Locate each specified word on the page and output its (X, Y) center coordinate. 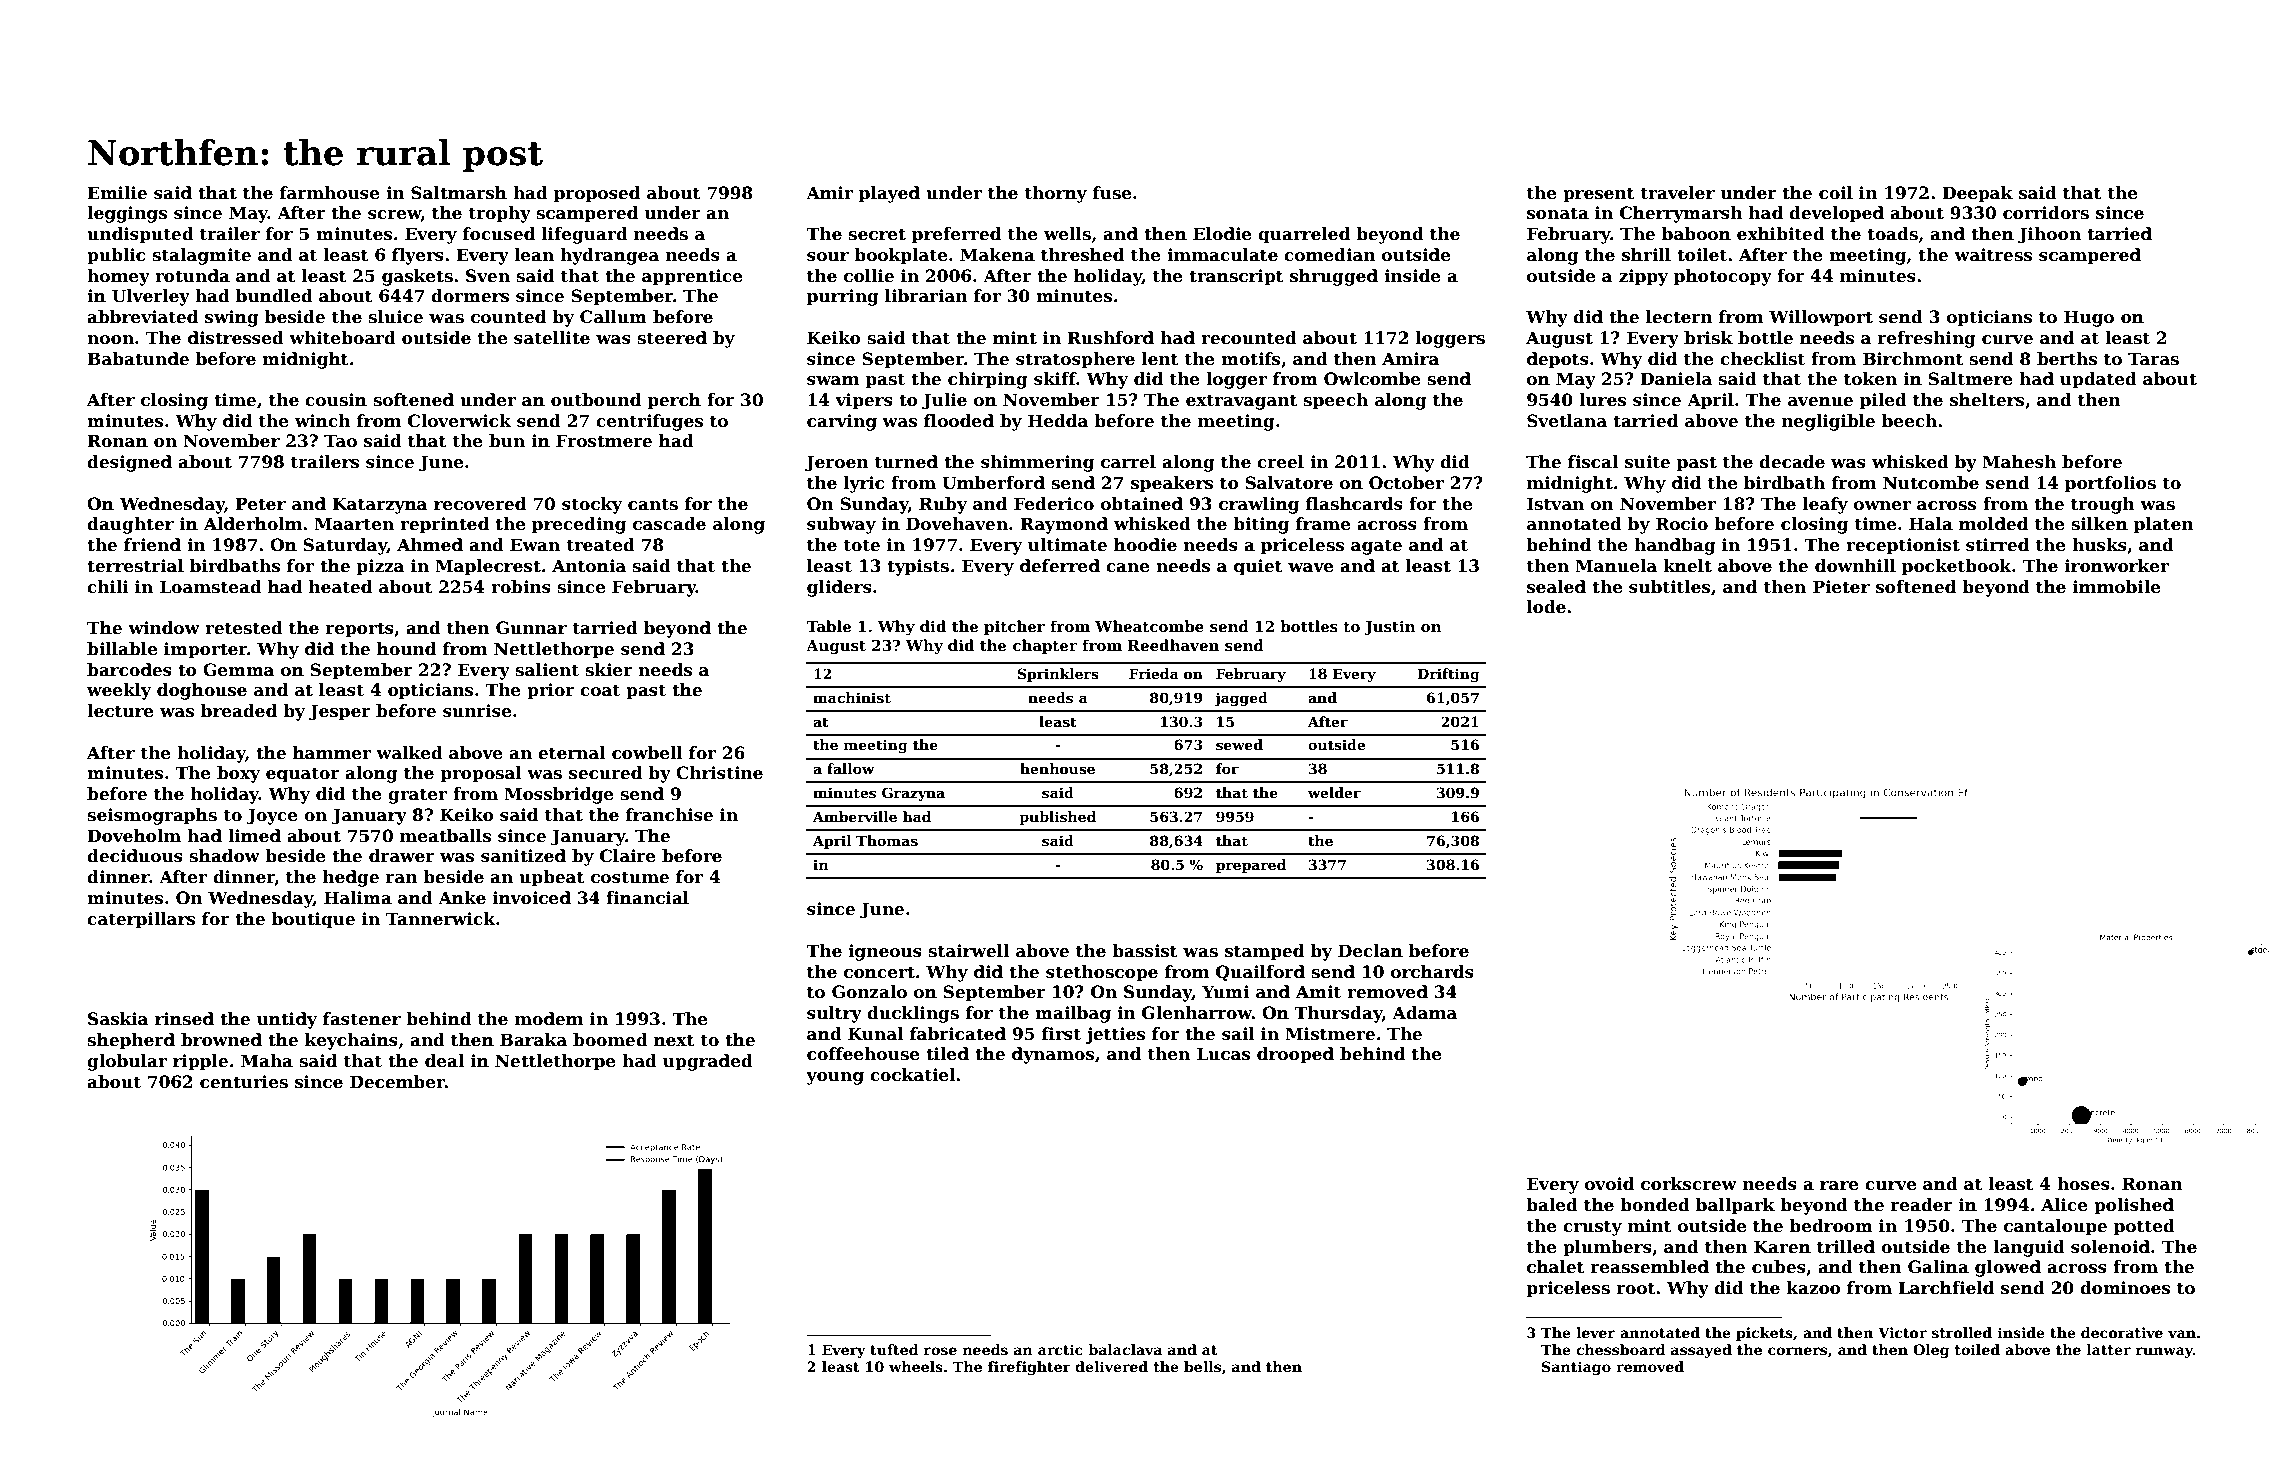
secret (877, 234)
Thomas (887, 840)
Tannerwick (441, 919)
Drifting (1448, 675)
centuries (244, 1082)
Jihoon (2049, 235)
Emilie (117, 193)
